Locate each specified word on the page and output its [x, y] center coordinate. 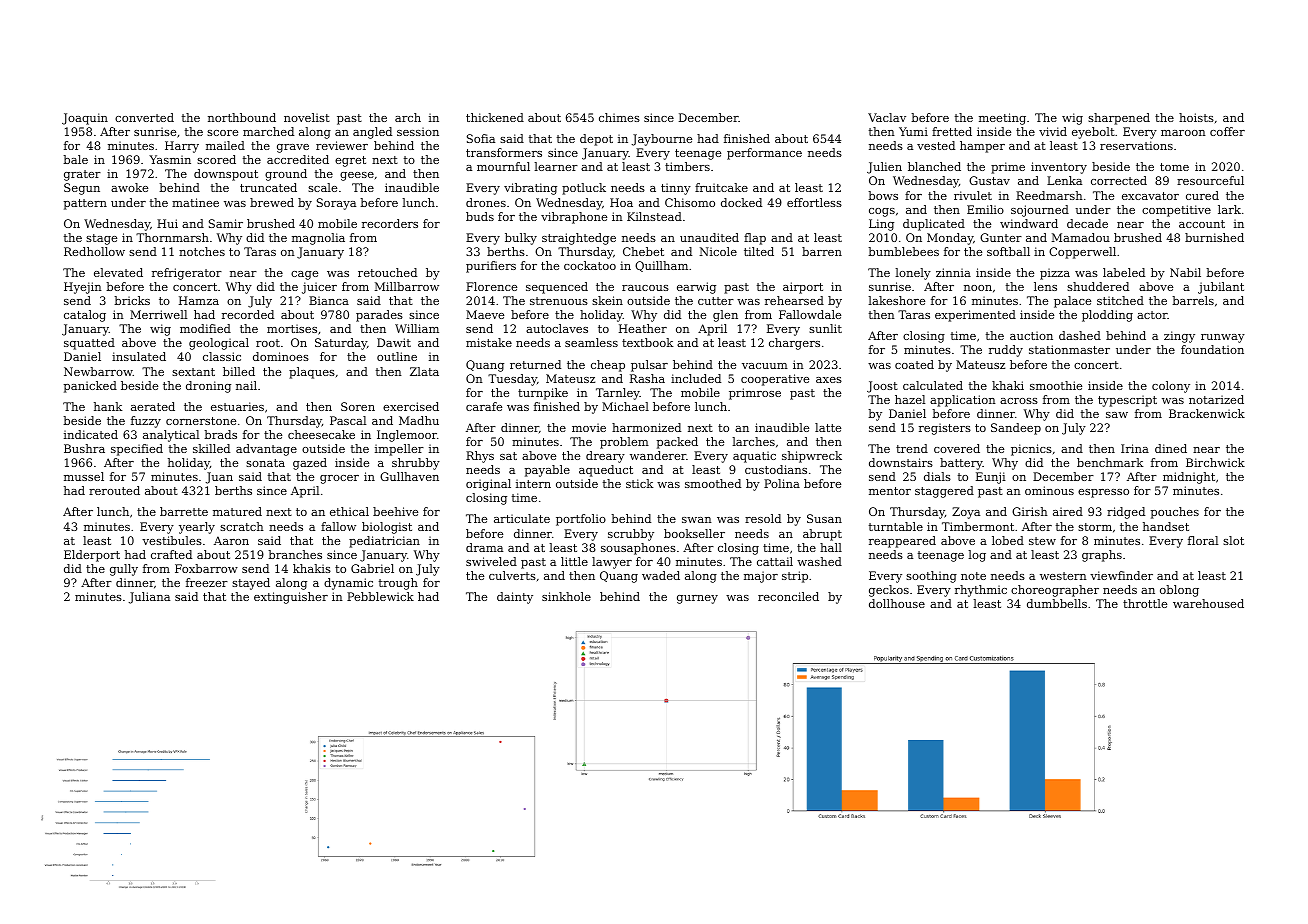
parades [379, 316]
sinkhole [566, 596]
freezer [207, 582]
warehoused [1208, 603]
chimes [619, 117]
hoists [1196, 117]
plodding [1107, 316]
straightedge [579, 239]
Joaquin [85, 119]
